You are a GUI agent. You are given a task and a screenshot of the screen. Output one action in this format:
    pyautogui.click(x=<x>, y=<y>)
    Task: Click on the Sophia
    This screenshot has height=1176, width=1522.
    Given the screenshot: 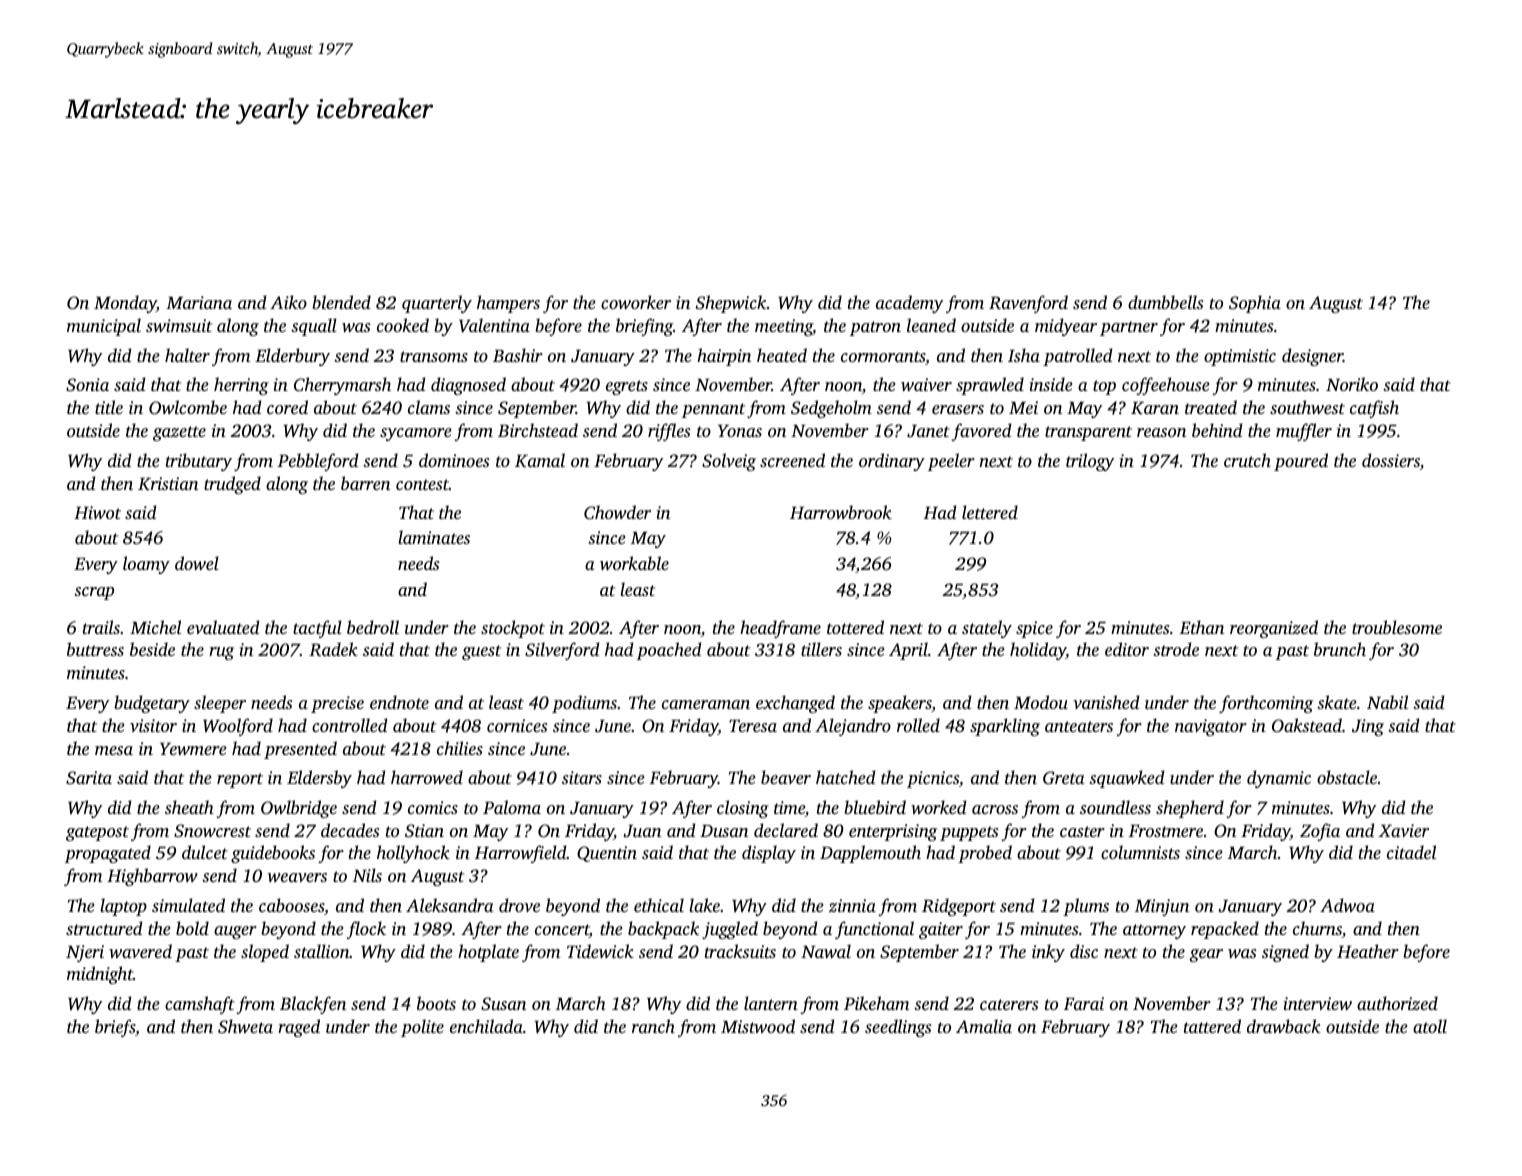 What is the action you would take?
    pyautogui.click(x=1255, y=304)
